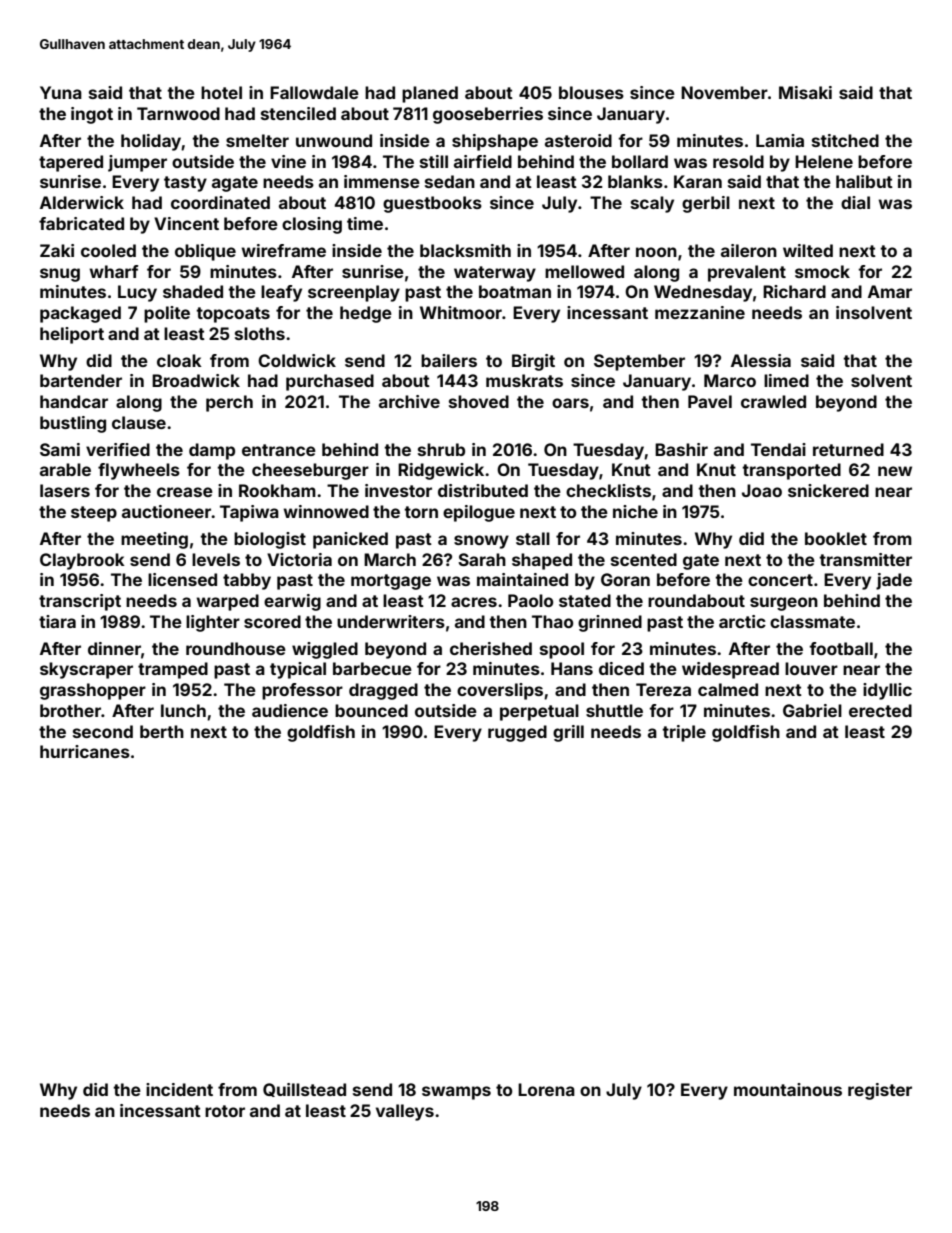 The width and height of the screenshot is (952, 1233). I want to click on erected, so click(880, 710).
